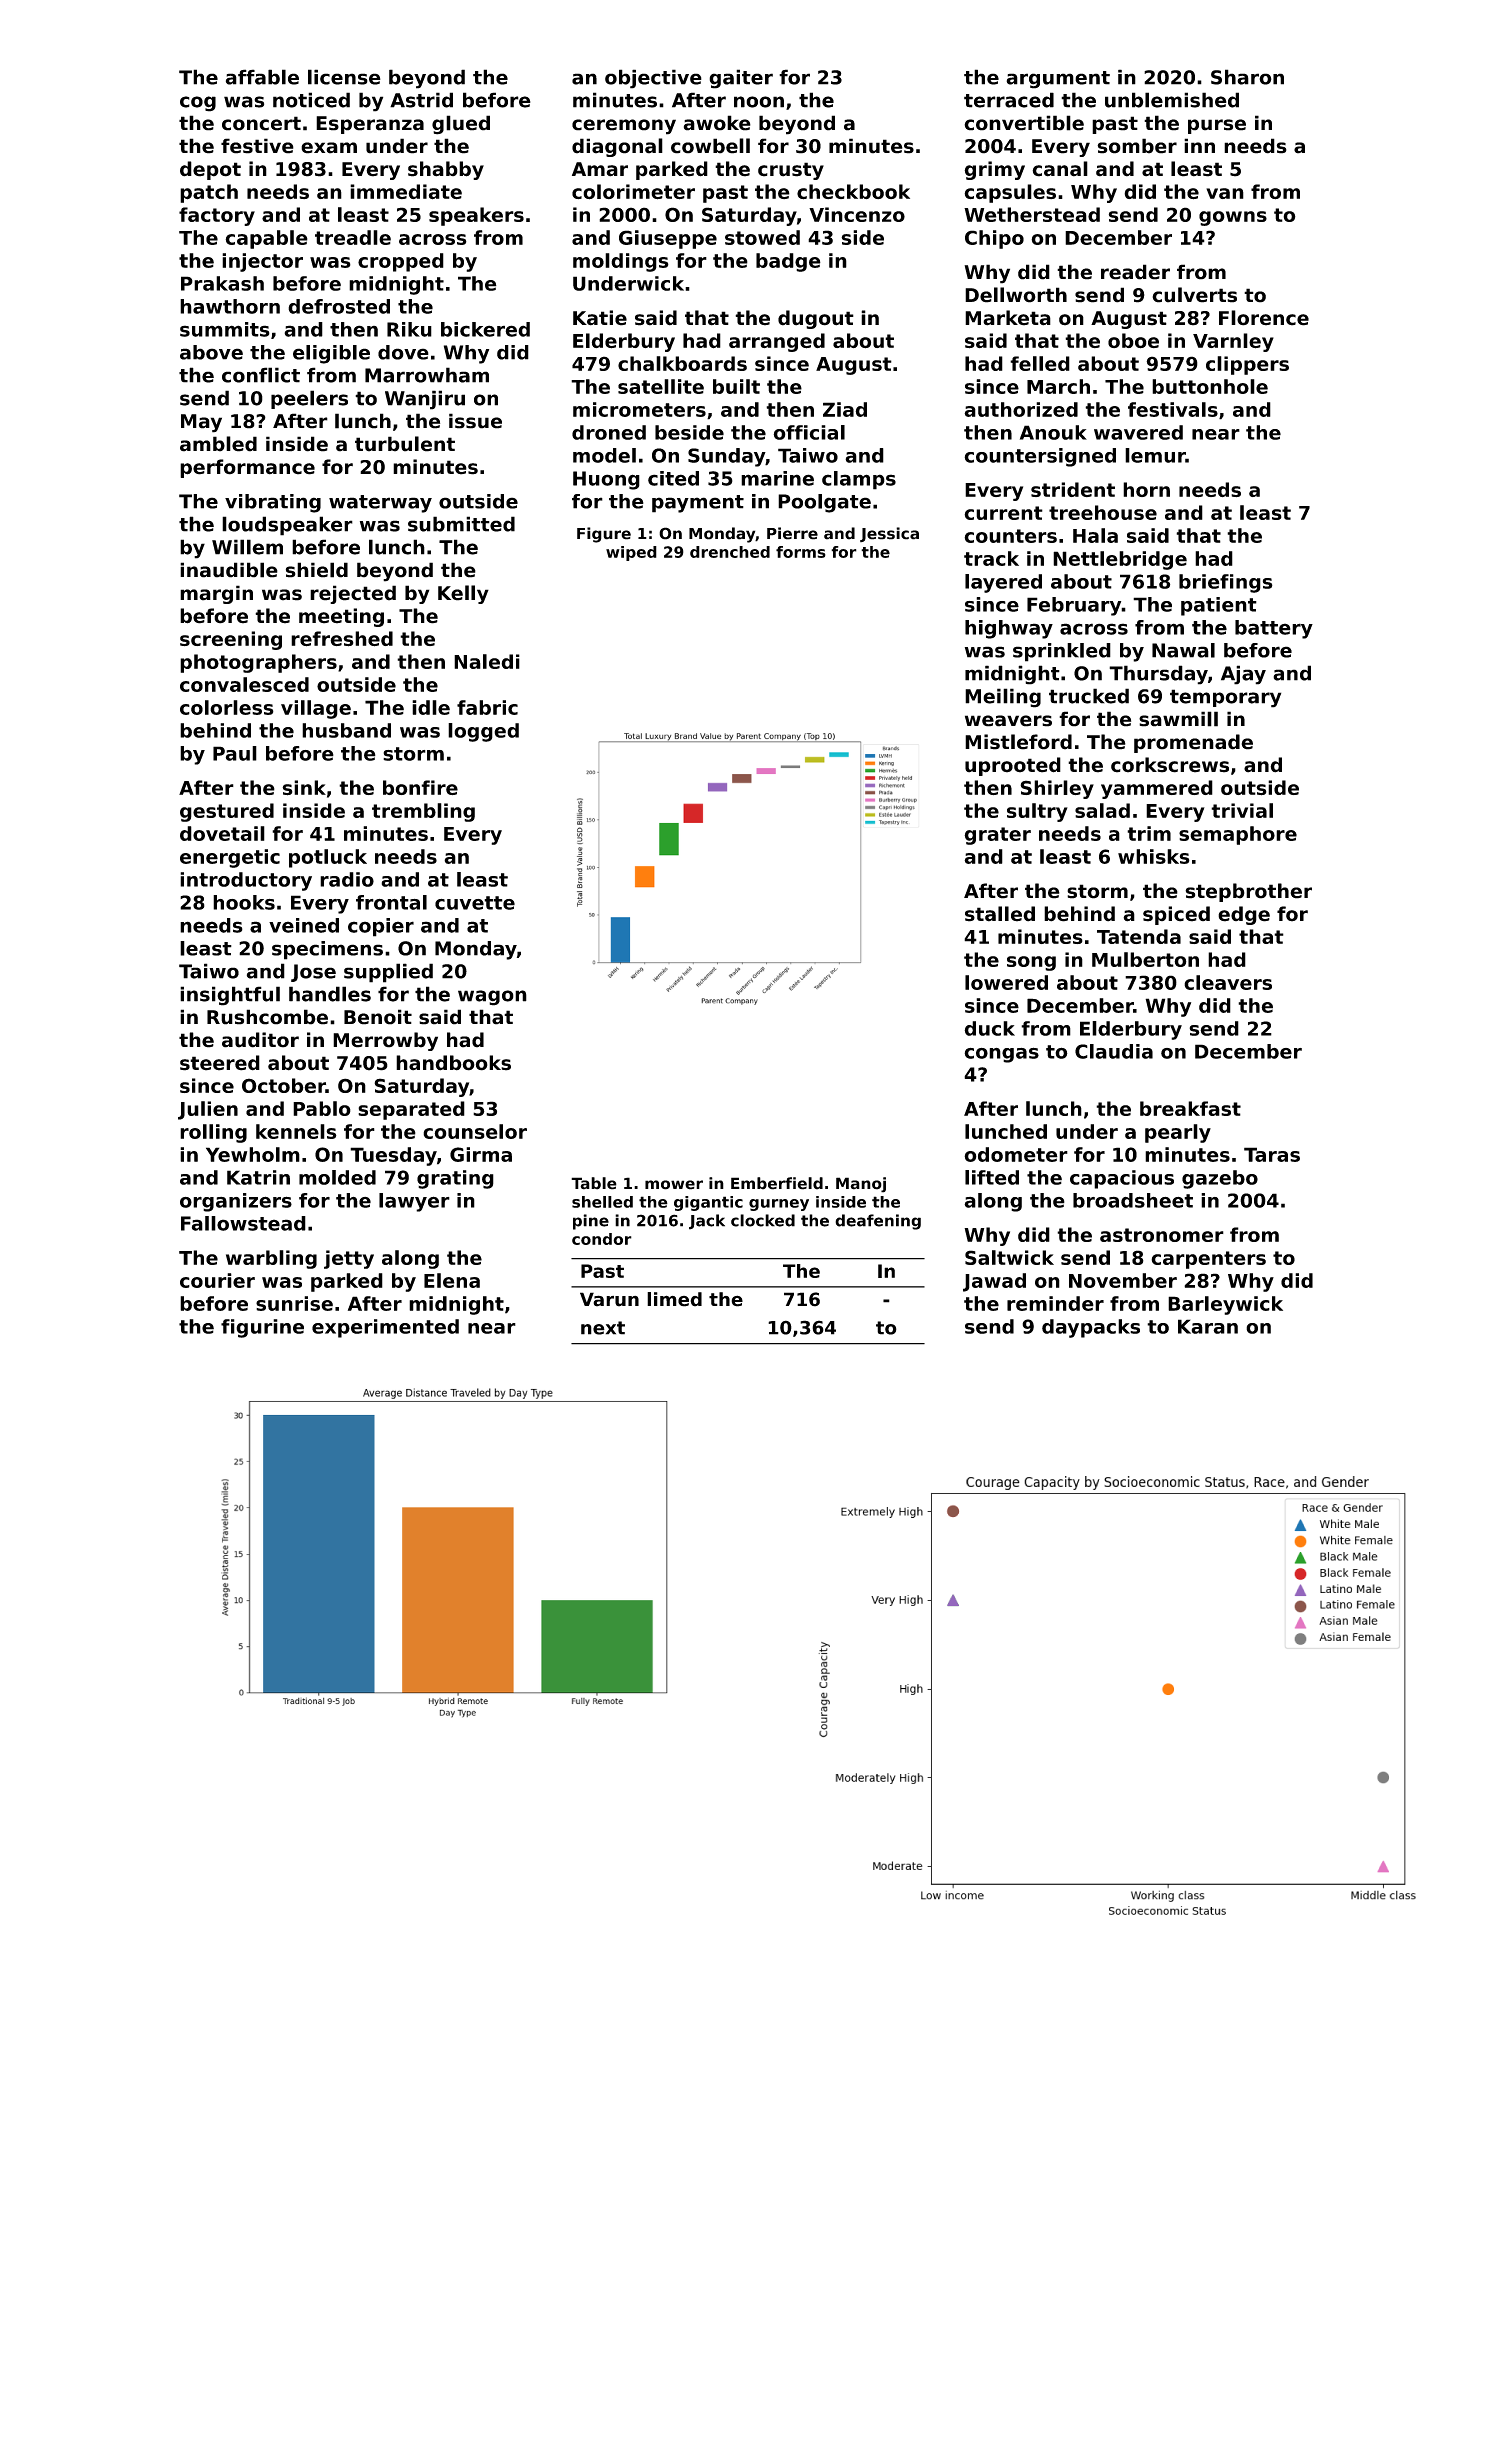  I want to click on limed, so click(674, 1299).
